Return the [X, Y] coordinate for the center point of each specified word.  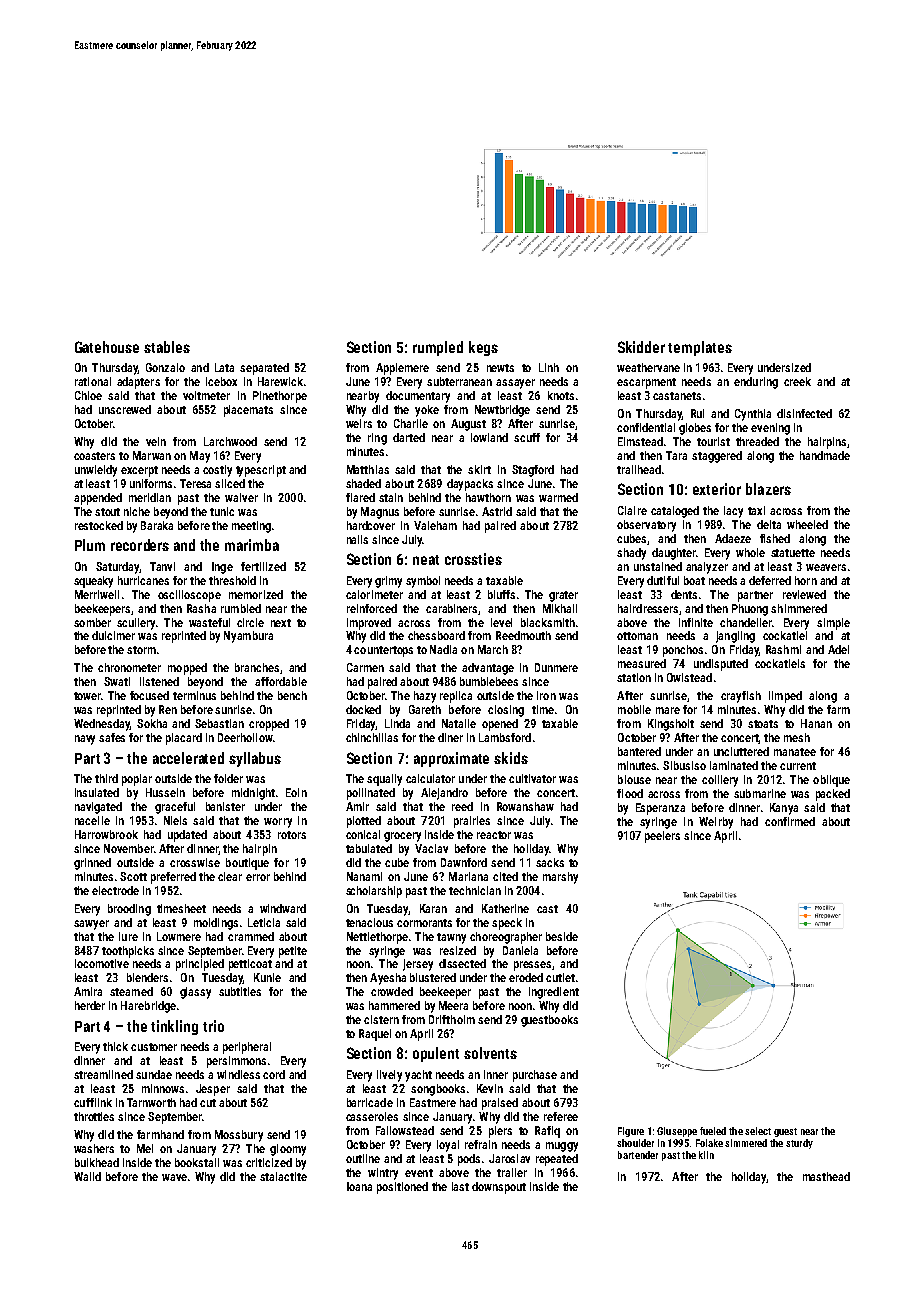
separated [264, 369]
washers [94, 1148]
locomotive [102, 963]
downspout [499, 1188]
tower [87, 696]
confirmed [790, 821]
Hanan [816, 723]
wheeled [807, 524]
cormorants [424, 923]
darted [409, 437]
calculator [430, 778]
